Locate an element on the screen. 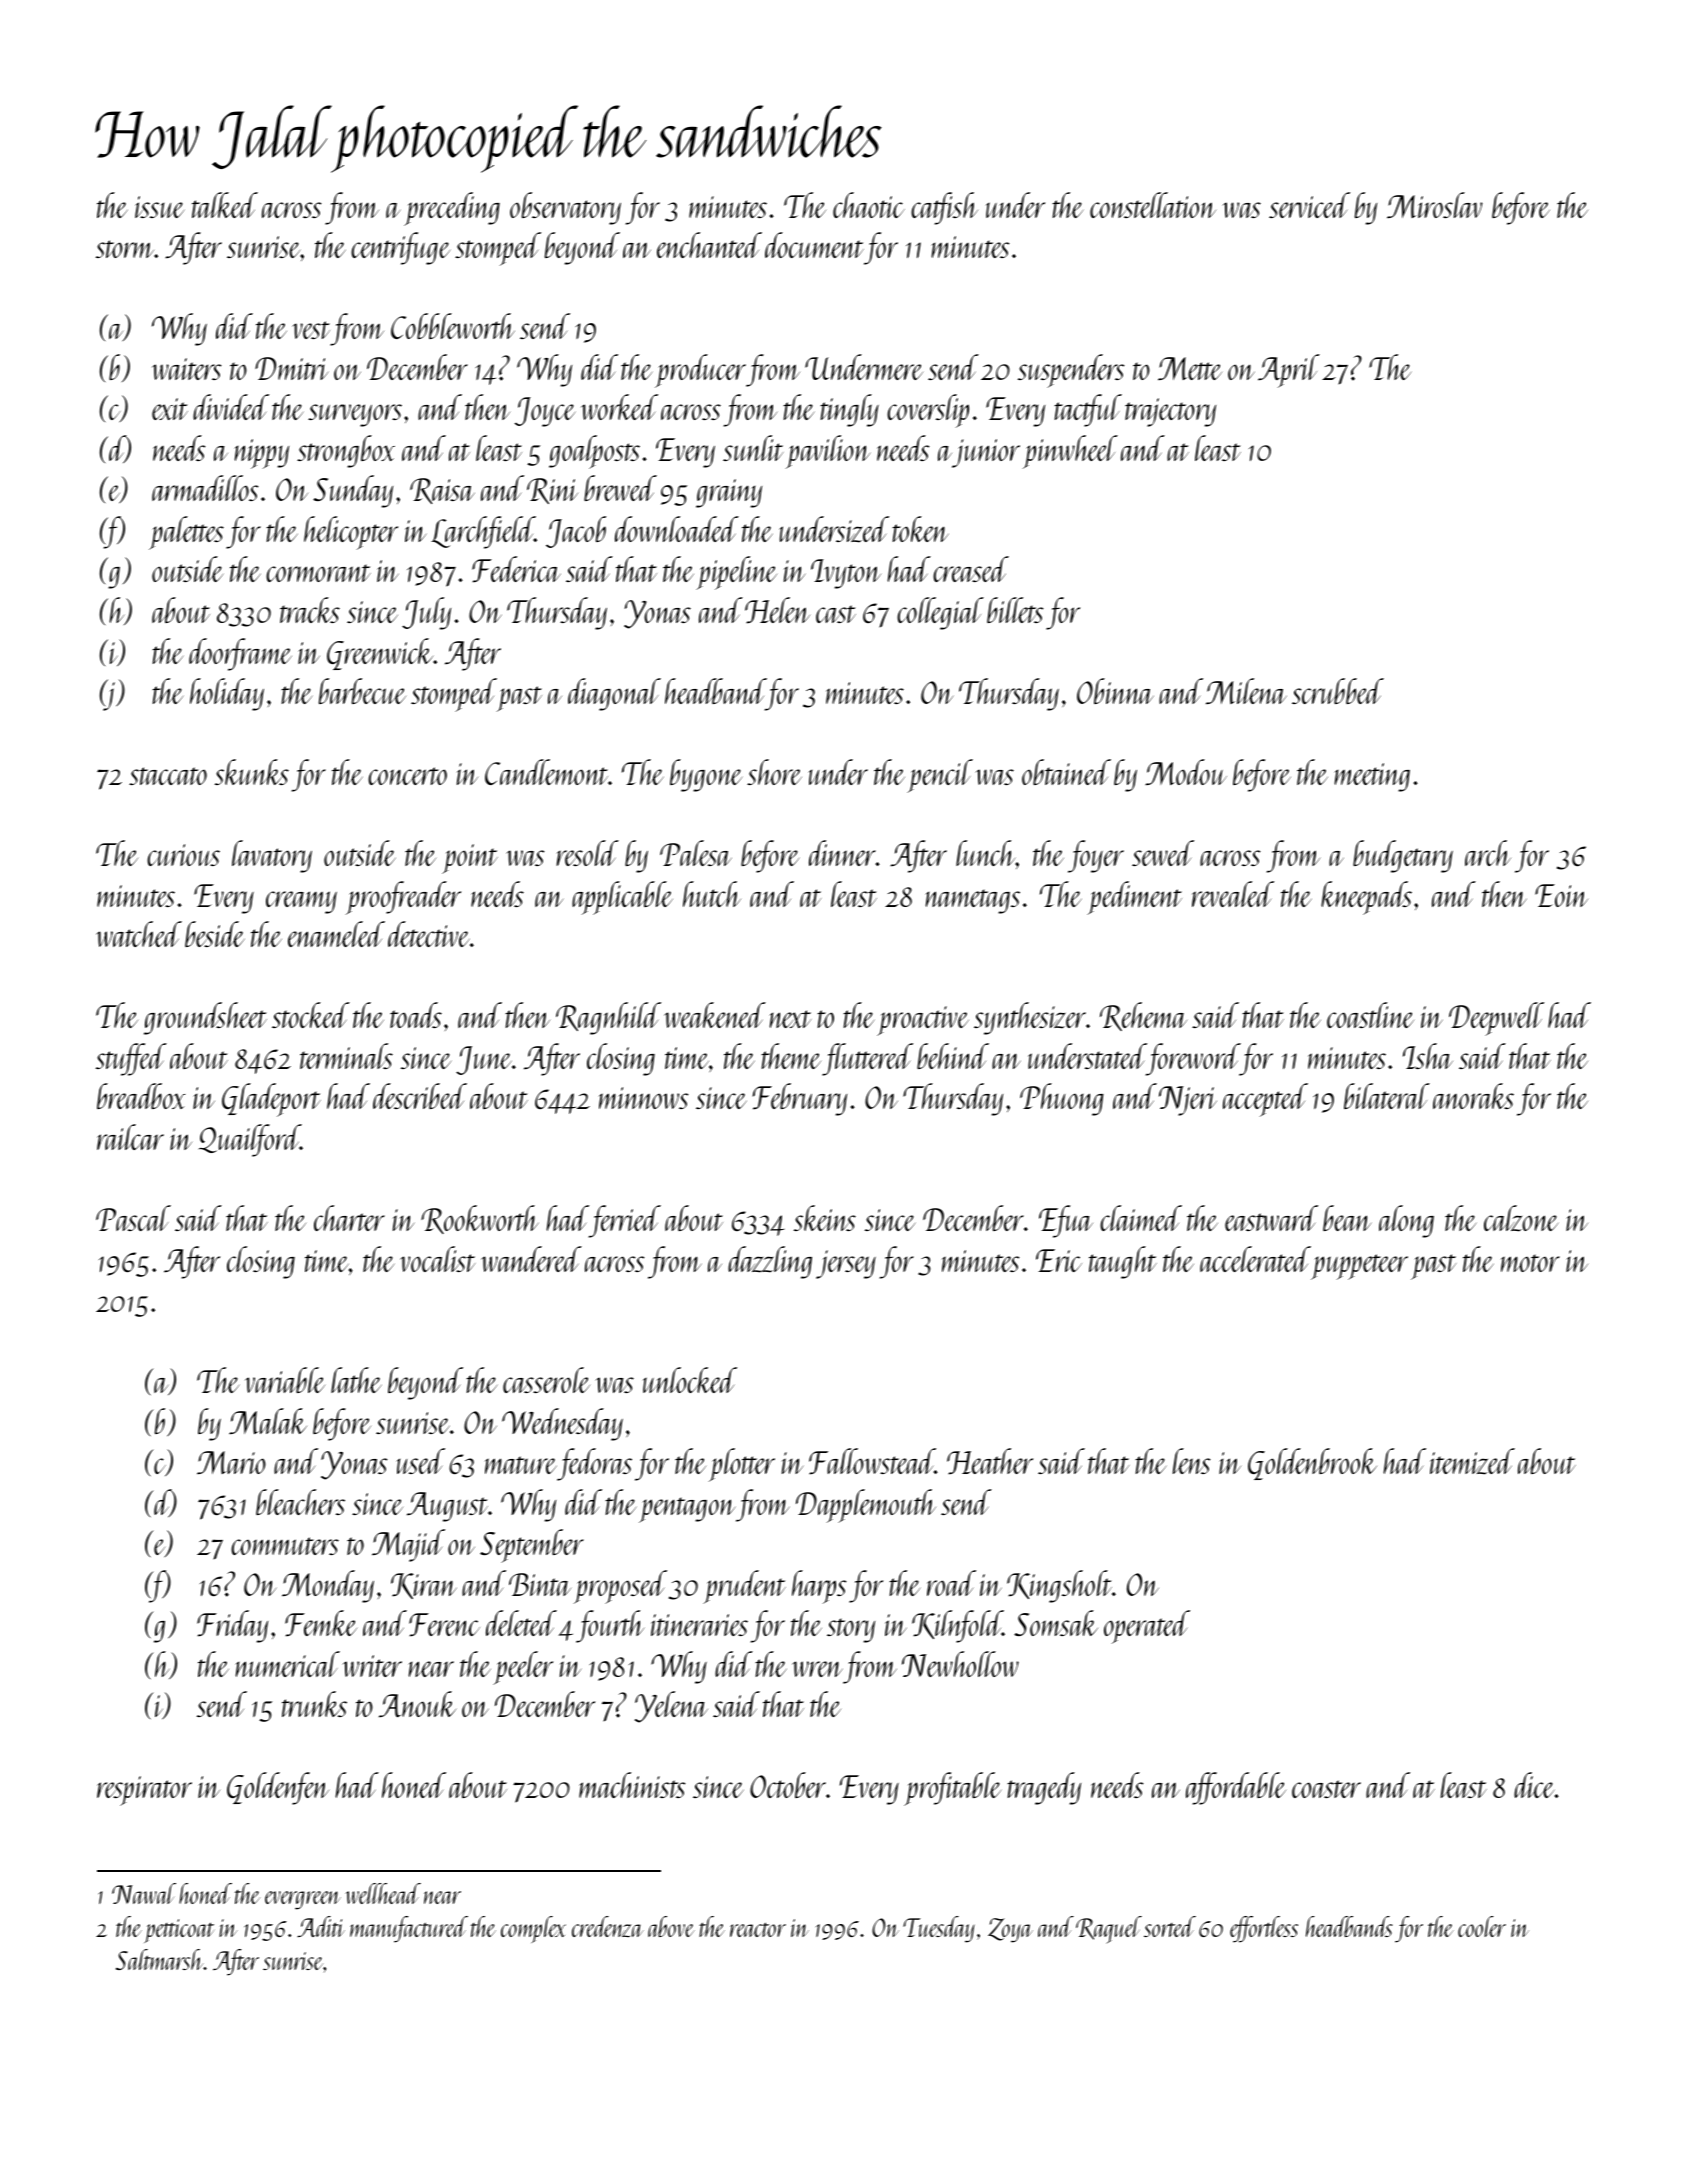 This screenshot has height=2178, width=1683. respirator is located at coordinates (144, 1791).
